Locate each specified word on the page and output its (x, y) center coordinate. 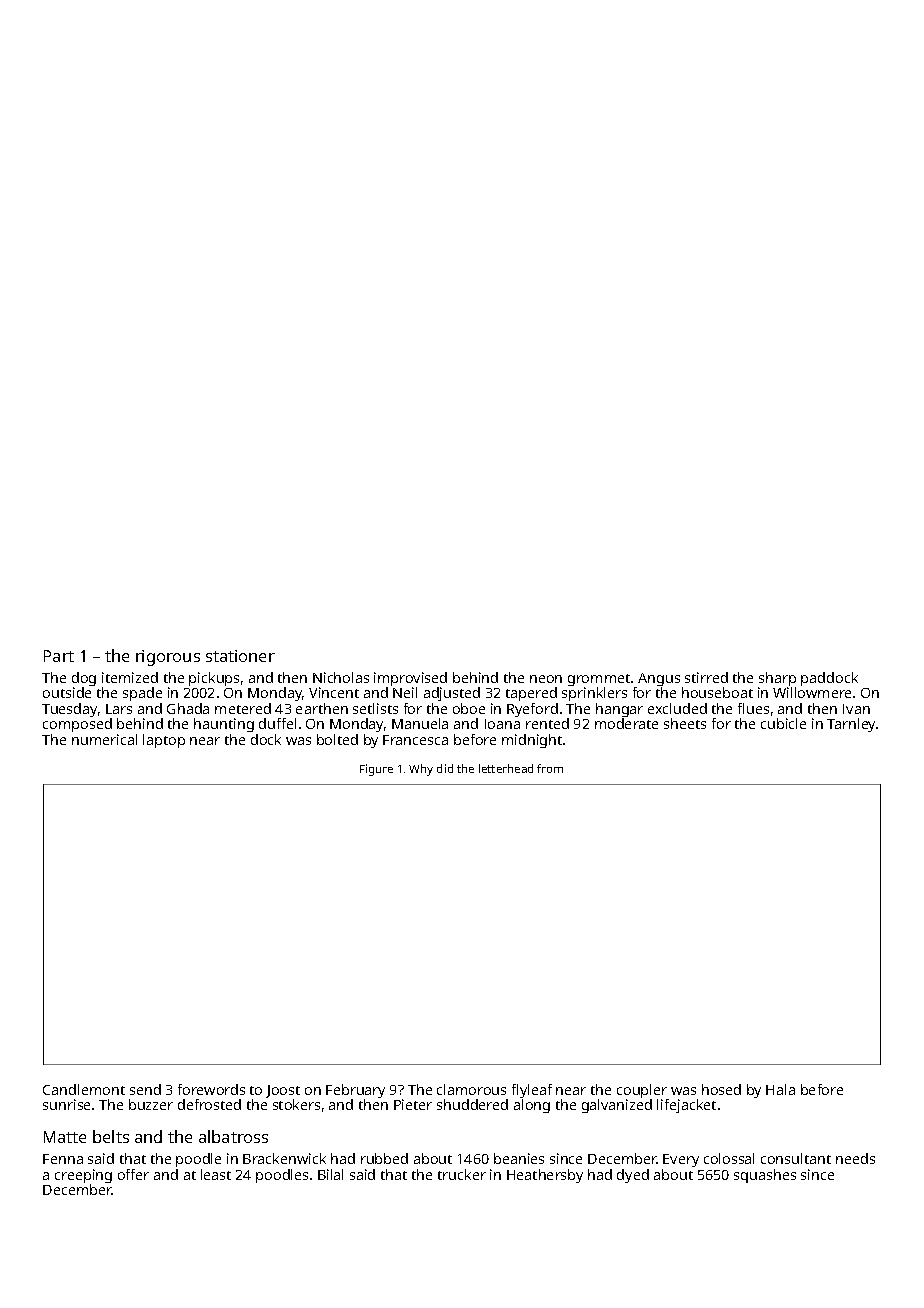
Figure (376, 770)
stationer (240, 656)
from (550, 768)
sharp (777, 679)
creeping (83, 1176)
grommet (599, 680)
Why (421, 770)
